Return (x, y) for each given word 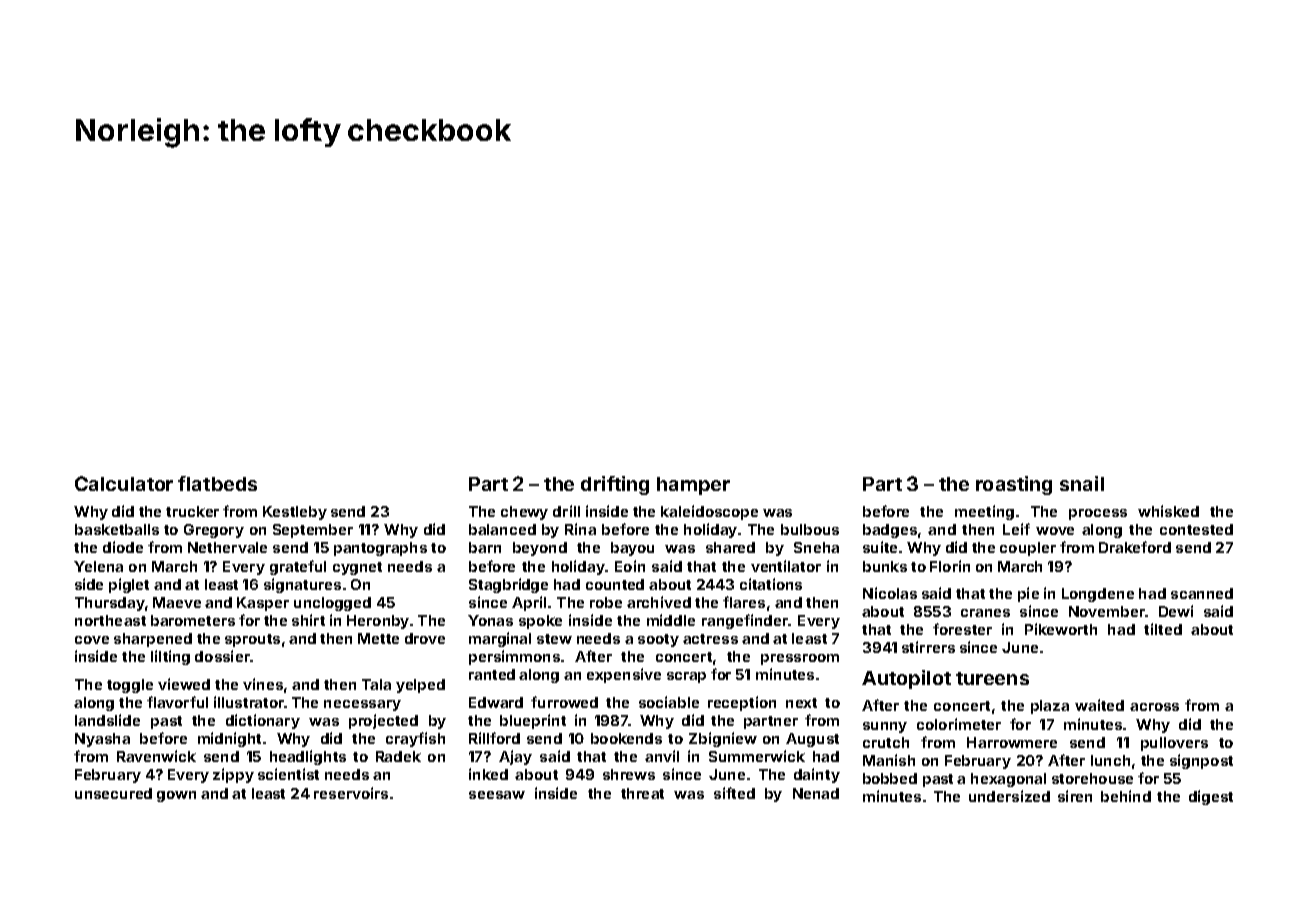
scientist (288, 774)
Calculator (124, 483)
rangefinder (745, 621)
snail (1082, 483)
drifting (615, 485)
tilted (1163, 629)
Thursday (110, 604)
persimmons (514, 657)
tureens (992, 678)
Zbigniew (723, 739)
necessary (362, 705)
